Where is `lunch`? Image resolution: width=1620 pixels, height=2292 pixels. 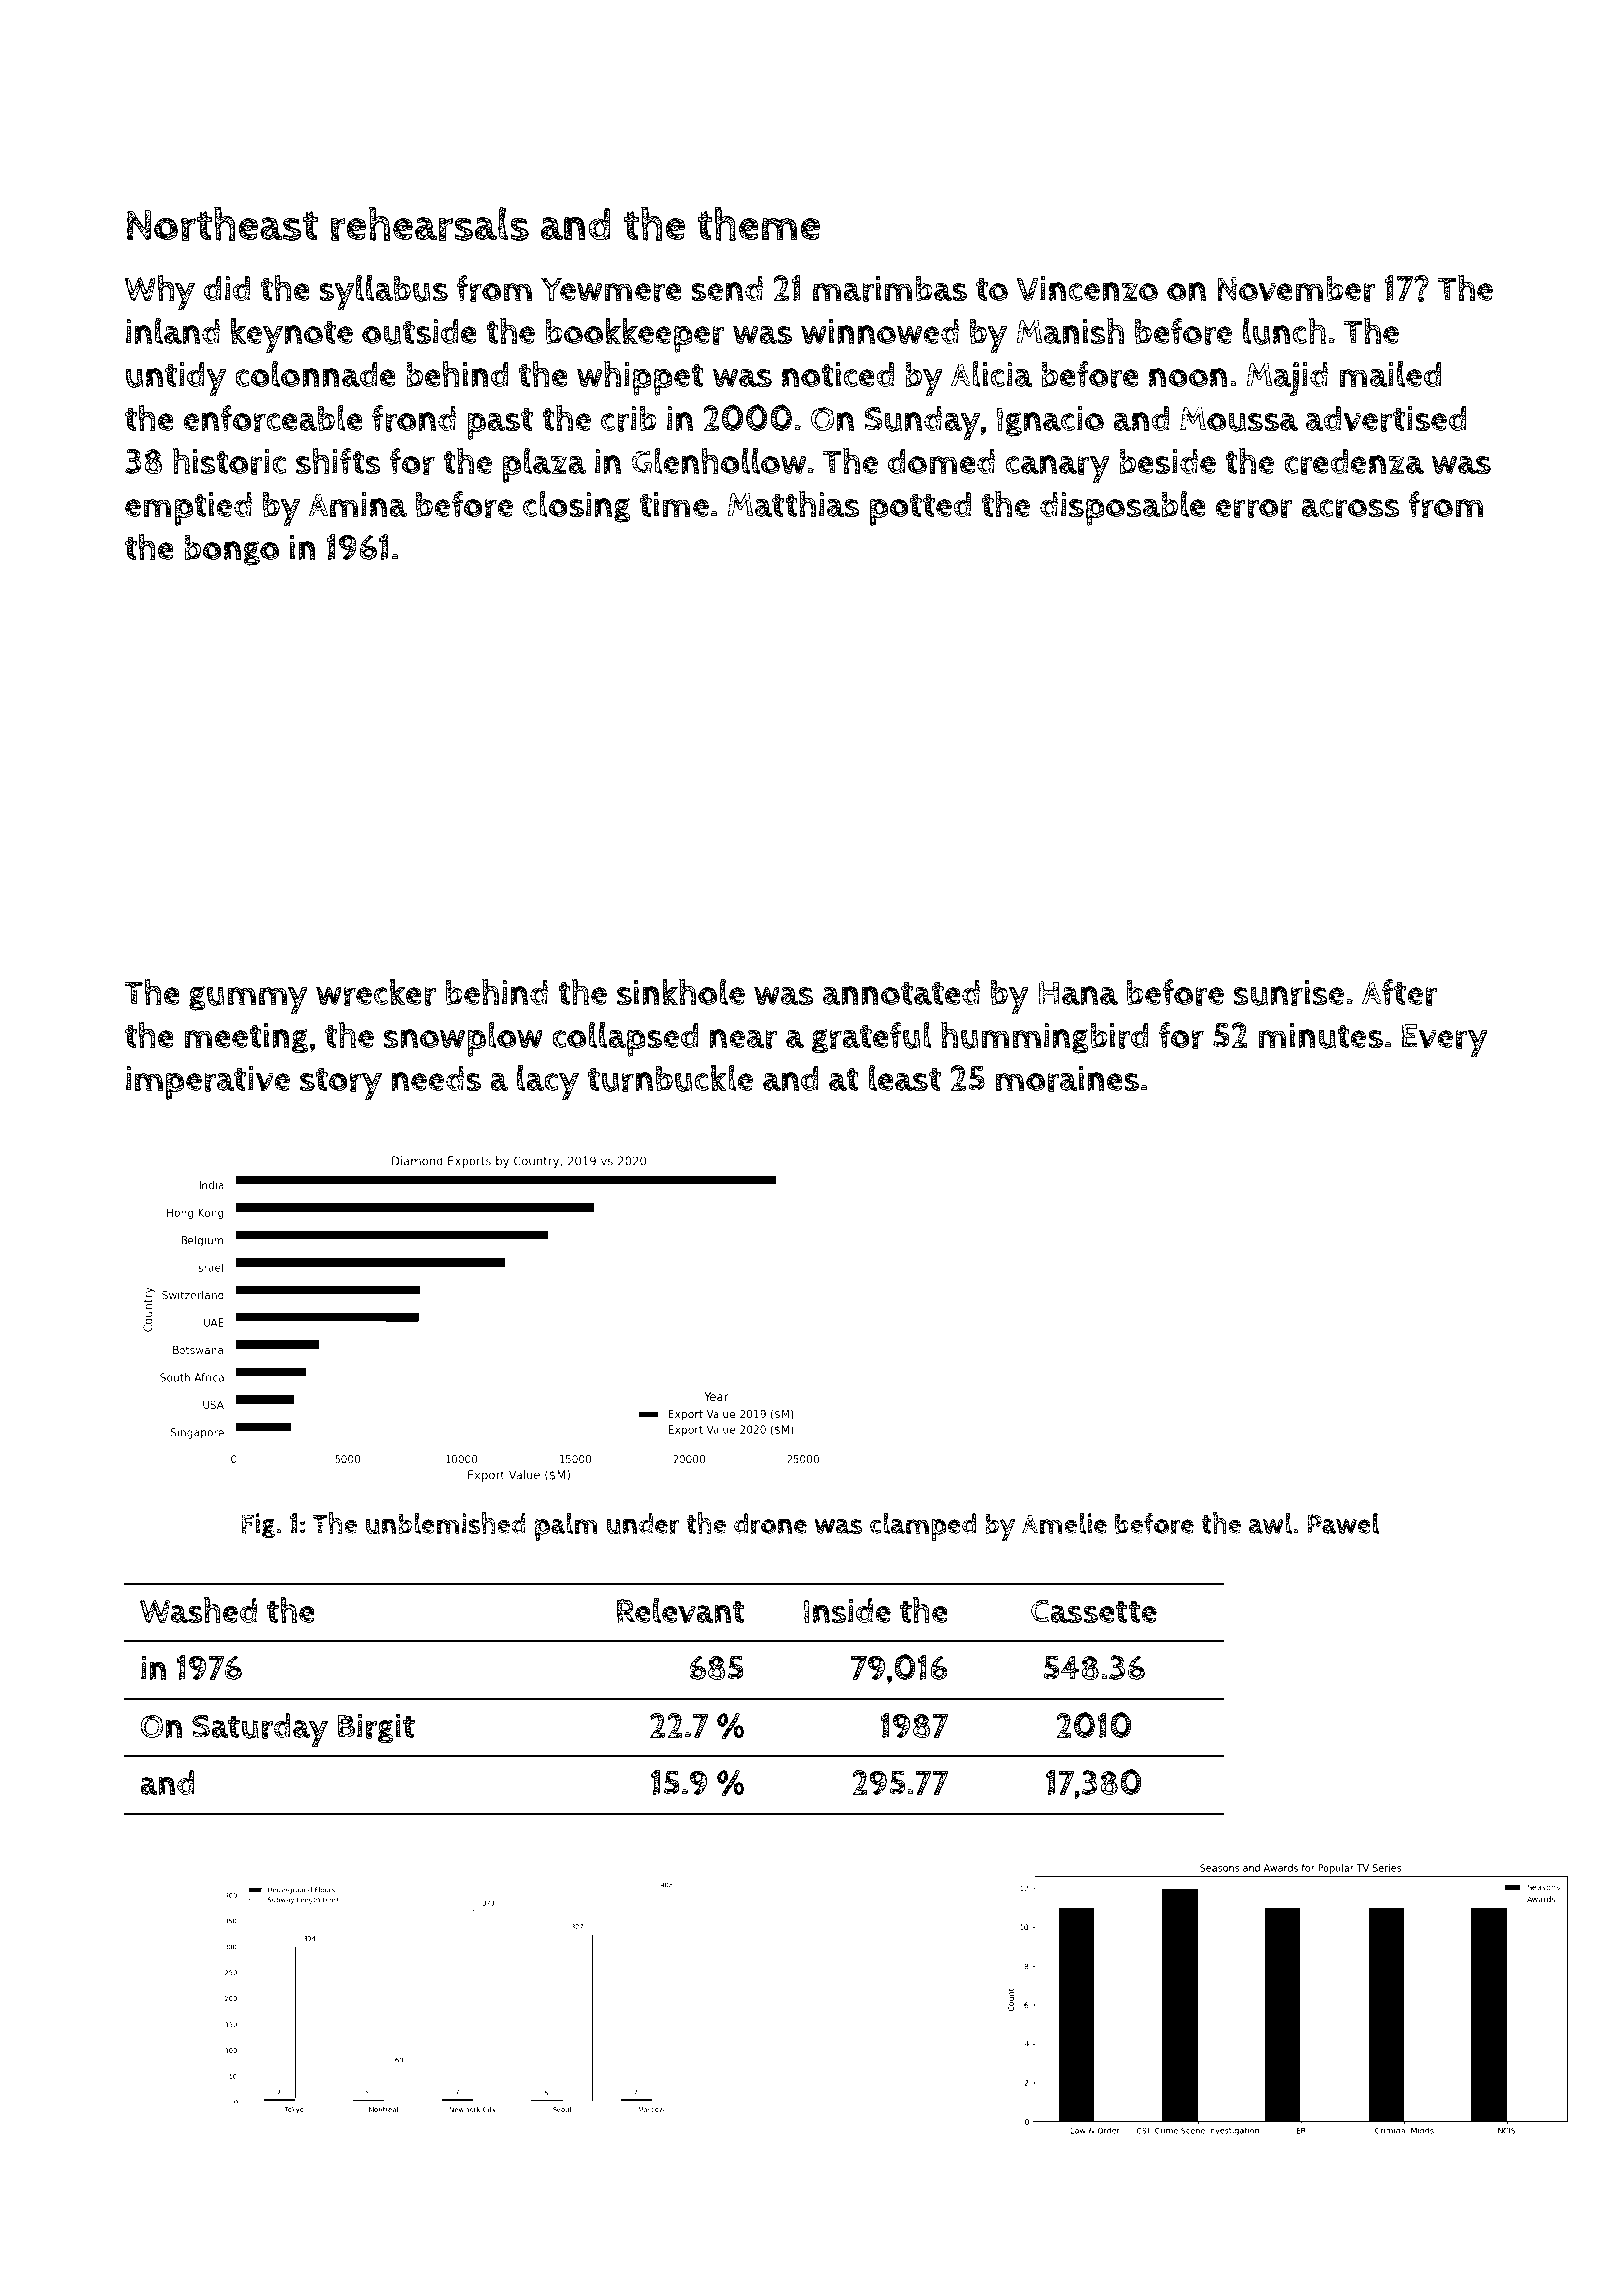
lunch is located at coordinates (1284, 331).
